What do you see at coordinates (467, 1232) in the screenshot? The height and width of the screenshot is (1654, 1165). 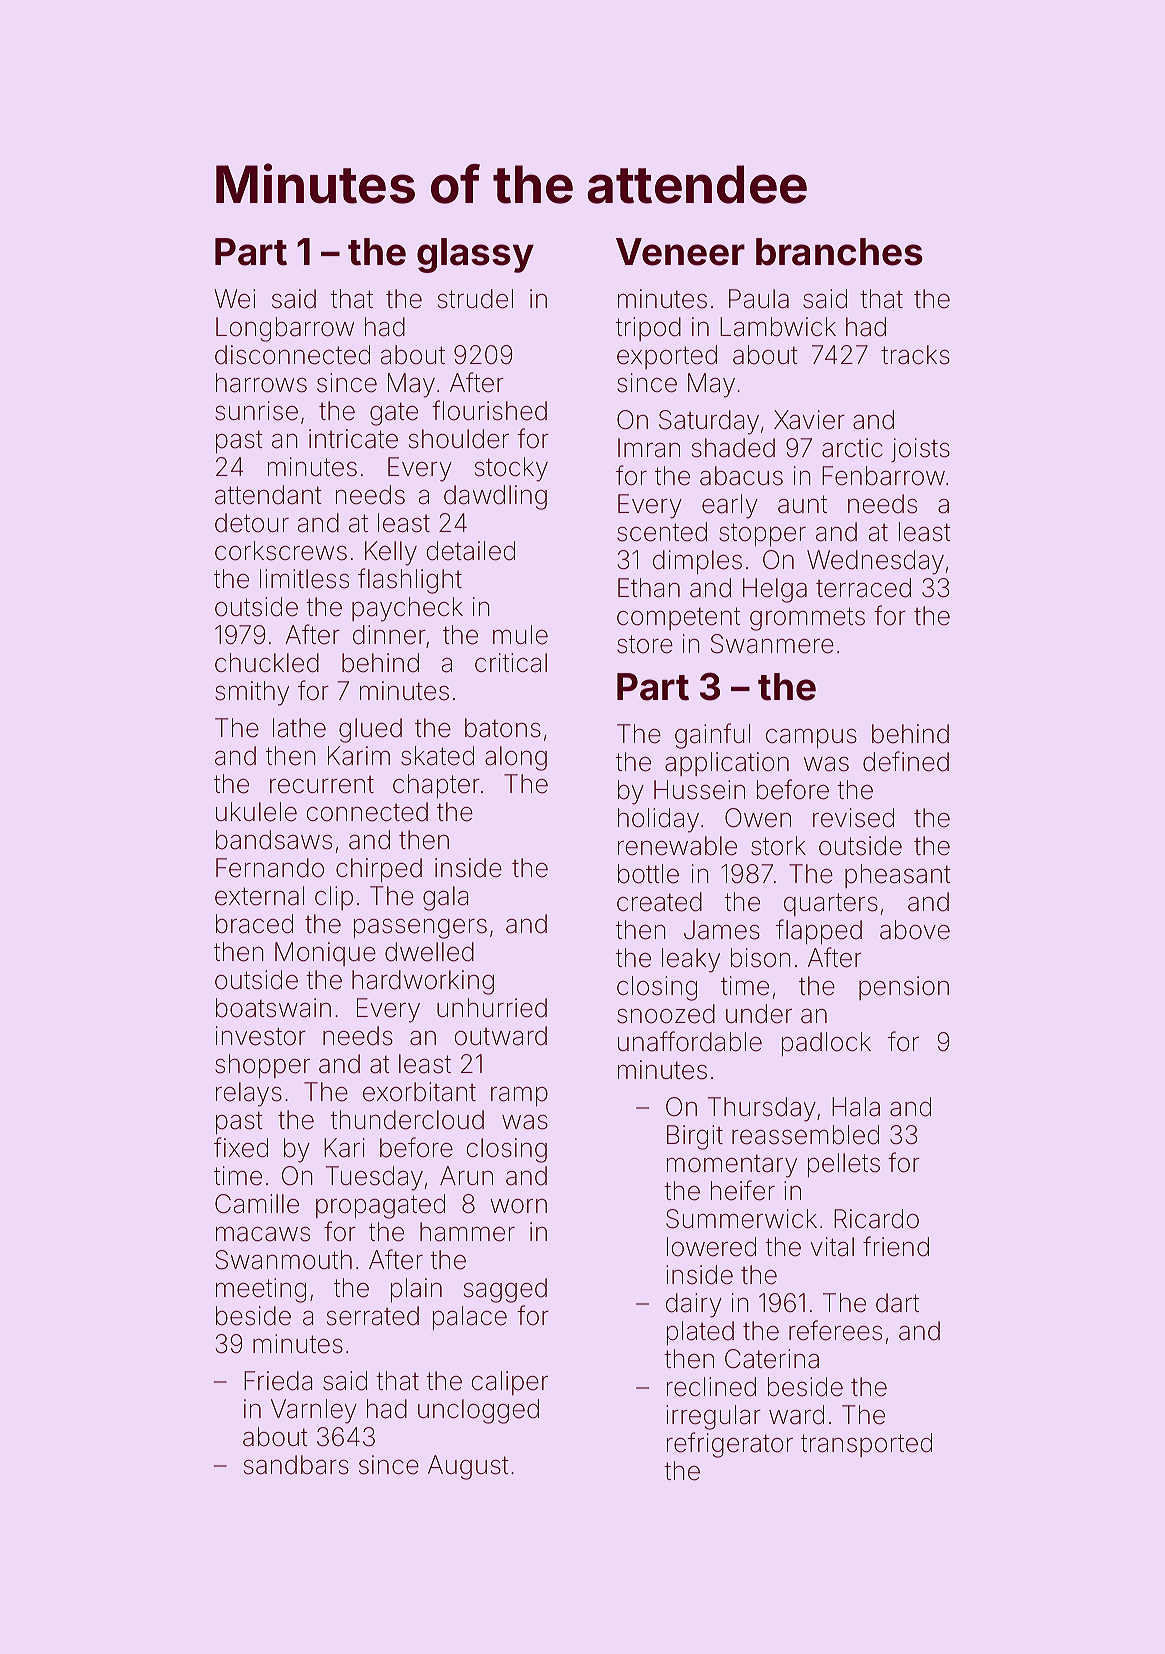 I see `hammer` at bounding box center [467, 1232].
